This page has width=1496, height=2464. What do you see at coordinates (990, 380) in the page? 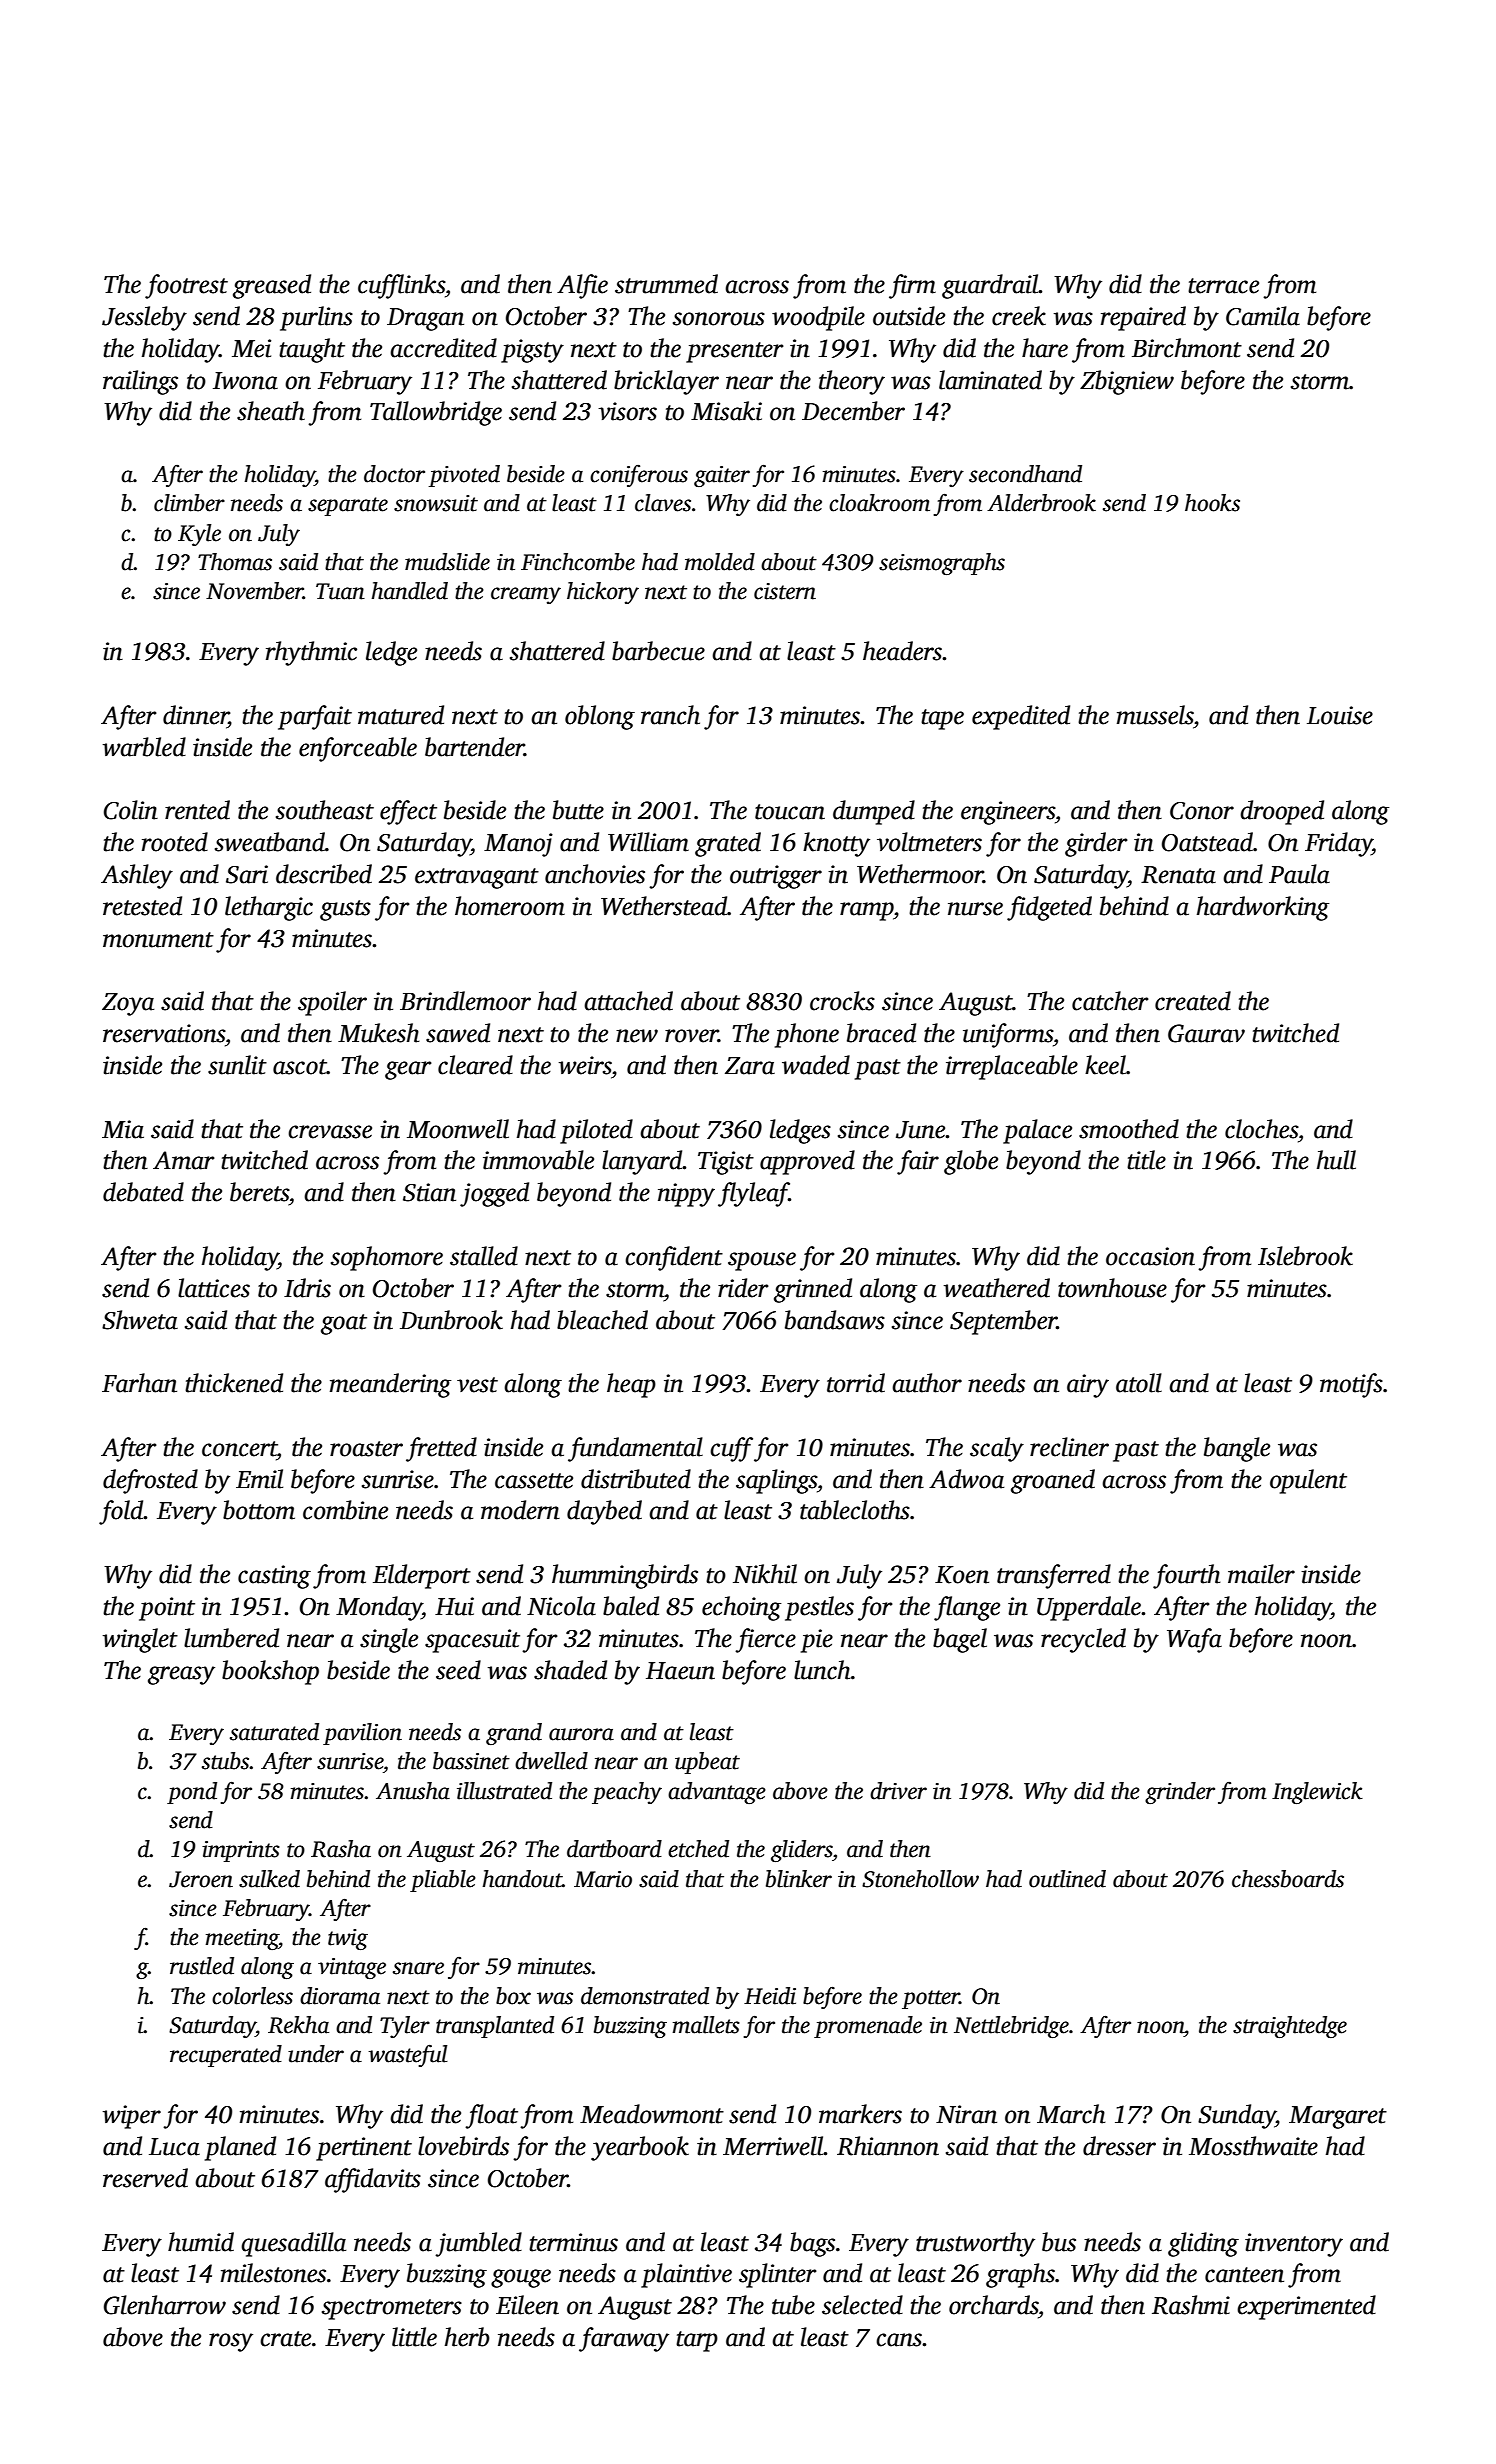
I see `laminated` at bounding box center [990, 380].
